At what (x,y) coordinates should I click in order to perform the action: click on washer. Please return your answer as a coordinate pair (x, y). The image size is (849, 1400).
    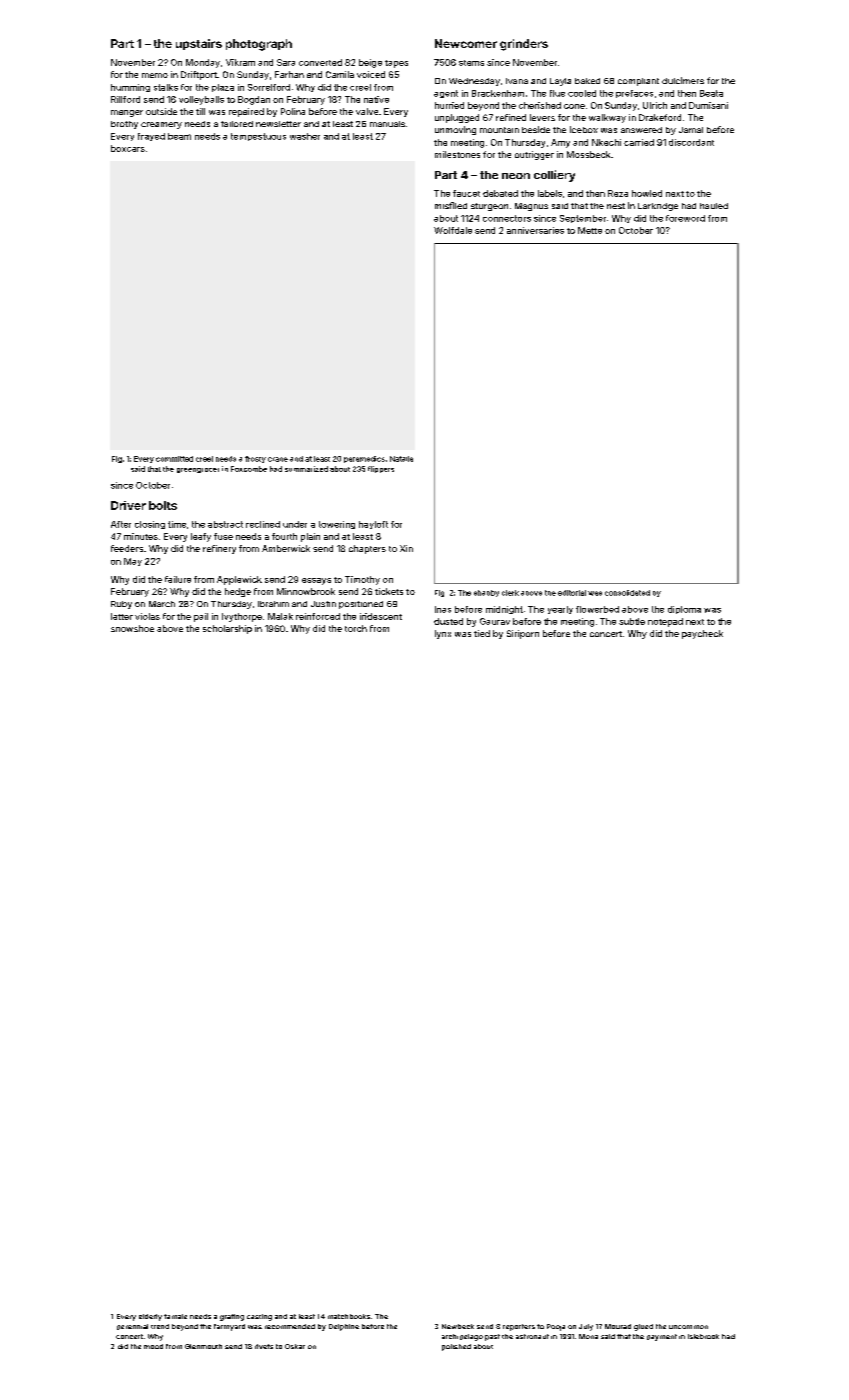
    Looking at the image, I should click on (305, 136).
